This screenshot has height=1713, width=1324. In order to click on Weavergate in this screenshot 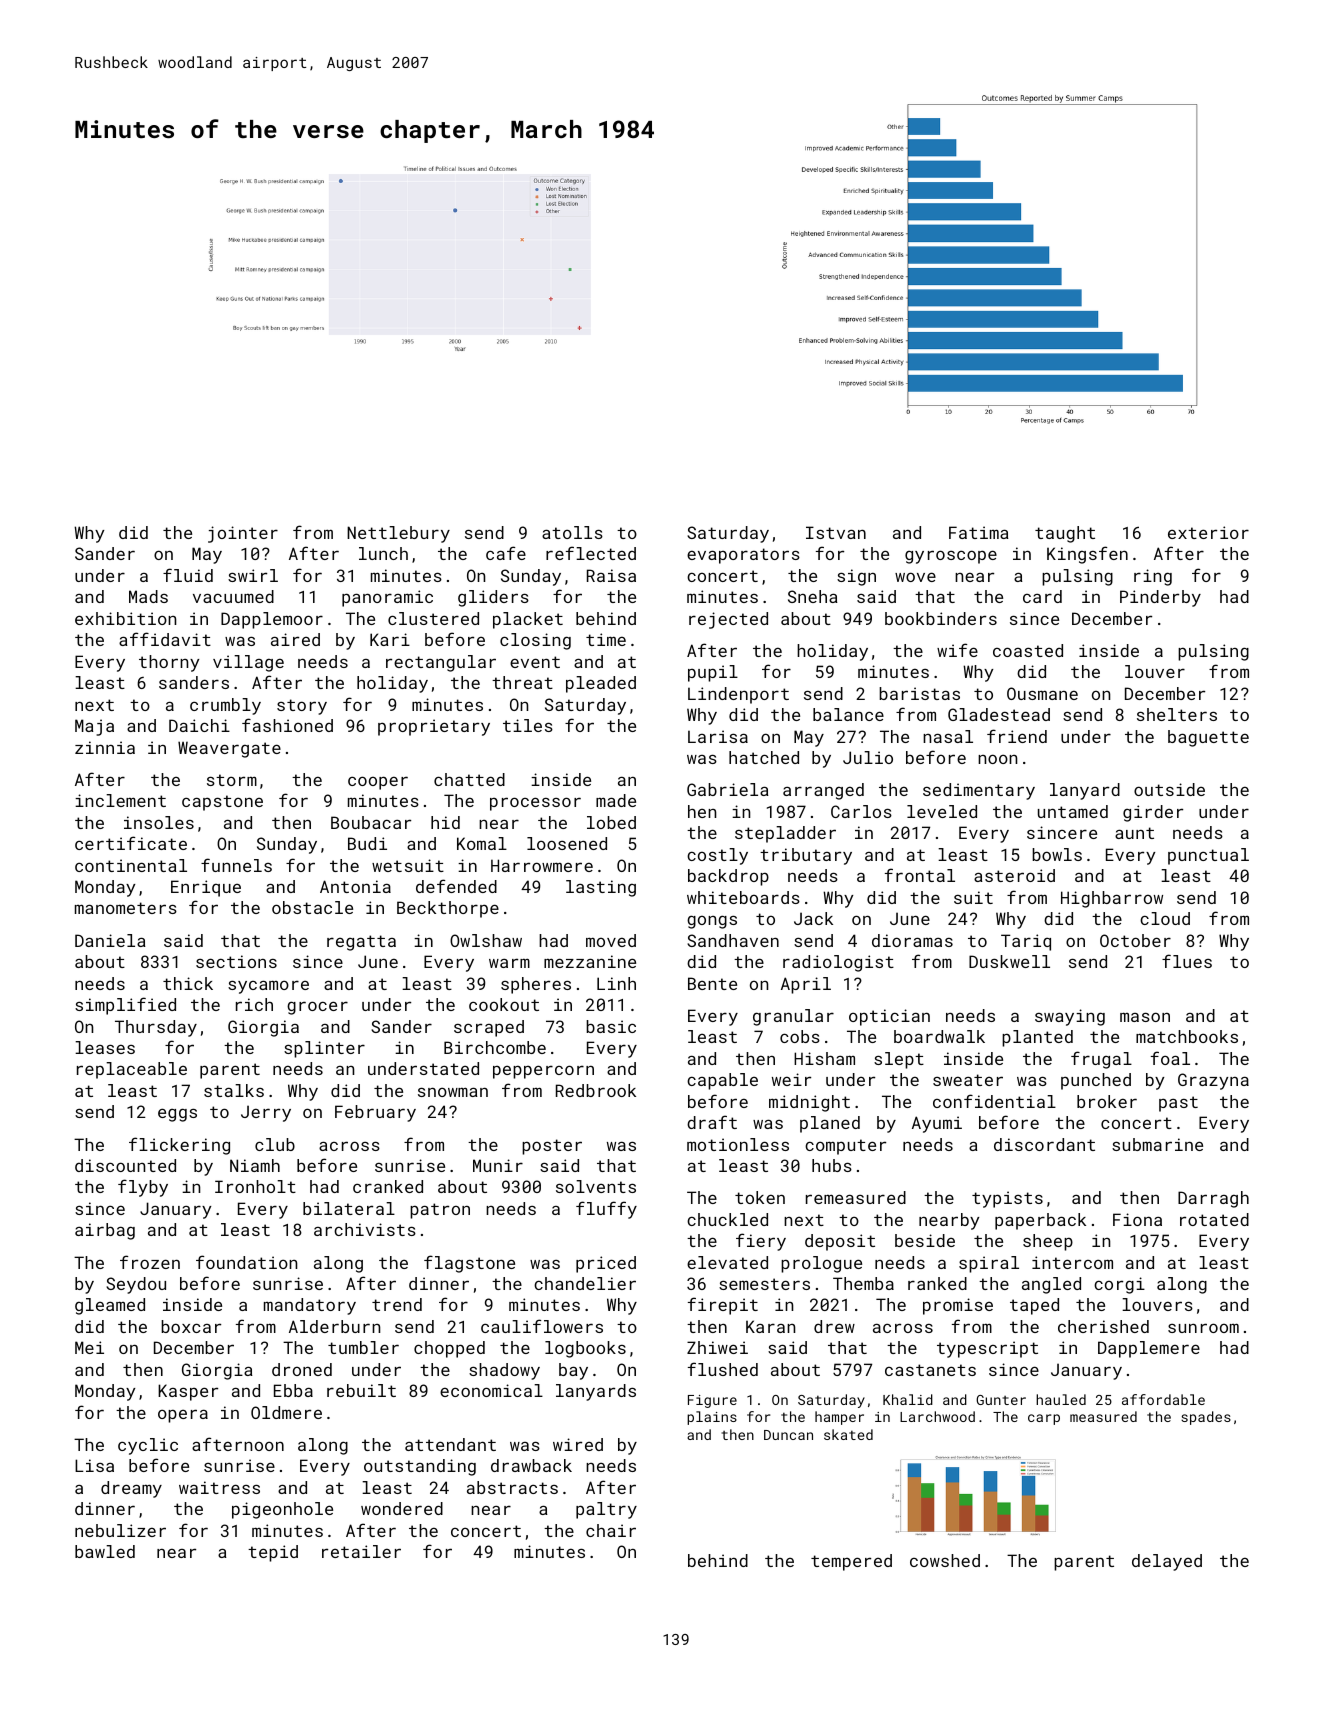, I will do `click(229, 749)`.
